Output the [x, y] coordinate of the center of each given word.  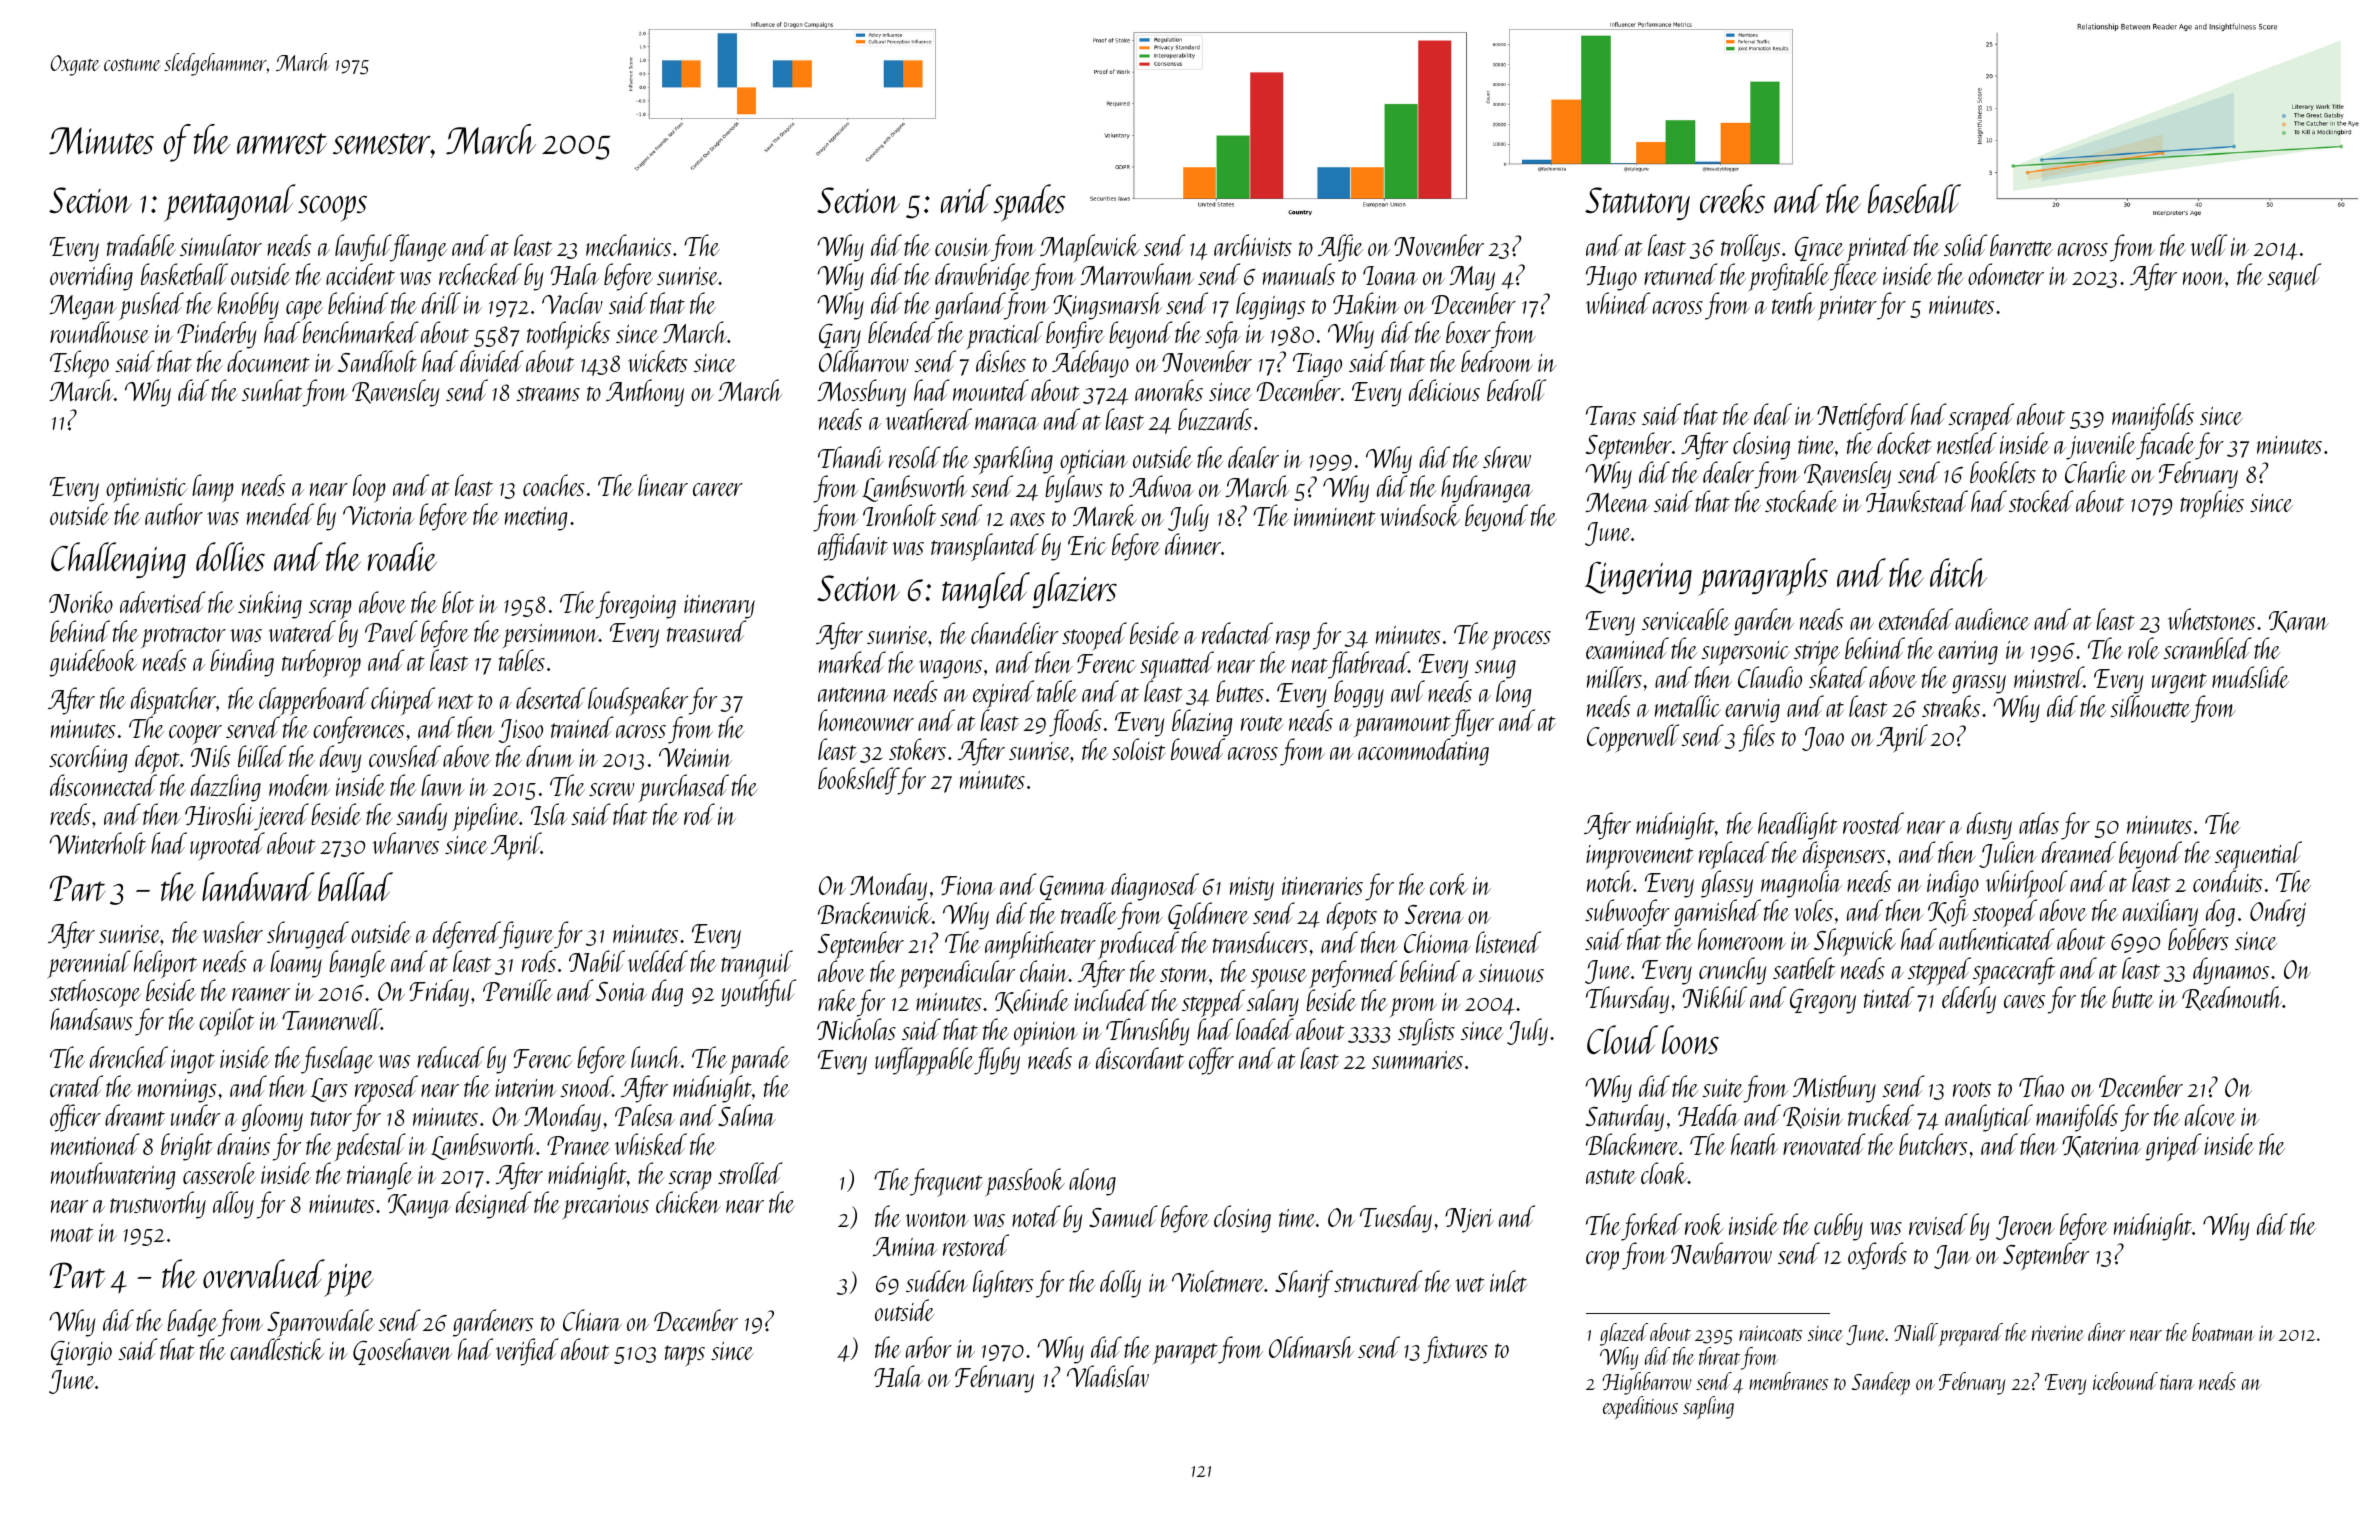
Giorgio [81, 1353]
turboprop [321, 663]
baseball [1914, 198]
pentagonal [230, 203]
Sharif [1304, 1284]
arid [966, 198]
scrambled [2207, 648]
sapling [1708, 1407]
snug [1495, 669]
